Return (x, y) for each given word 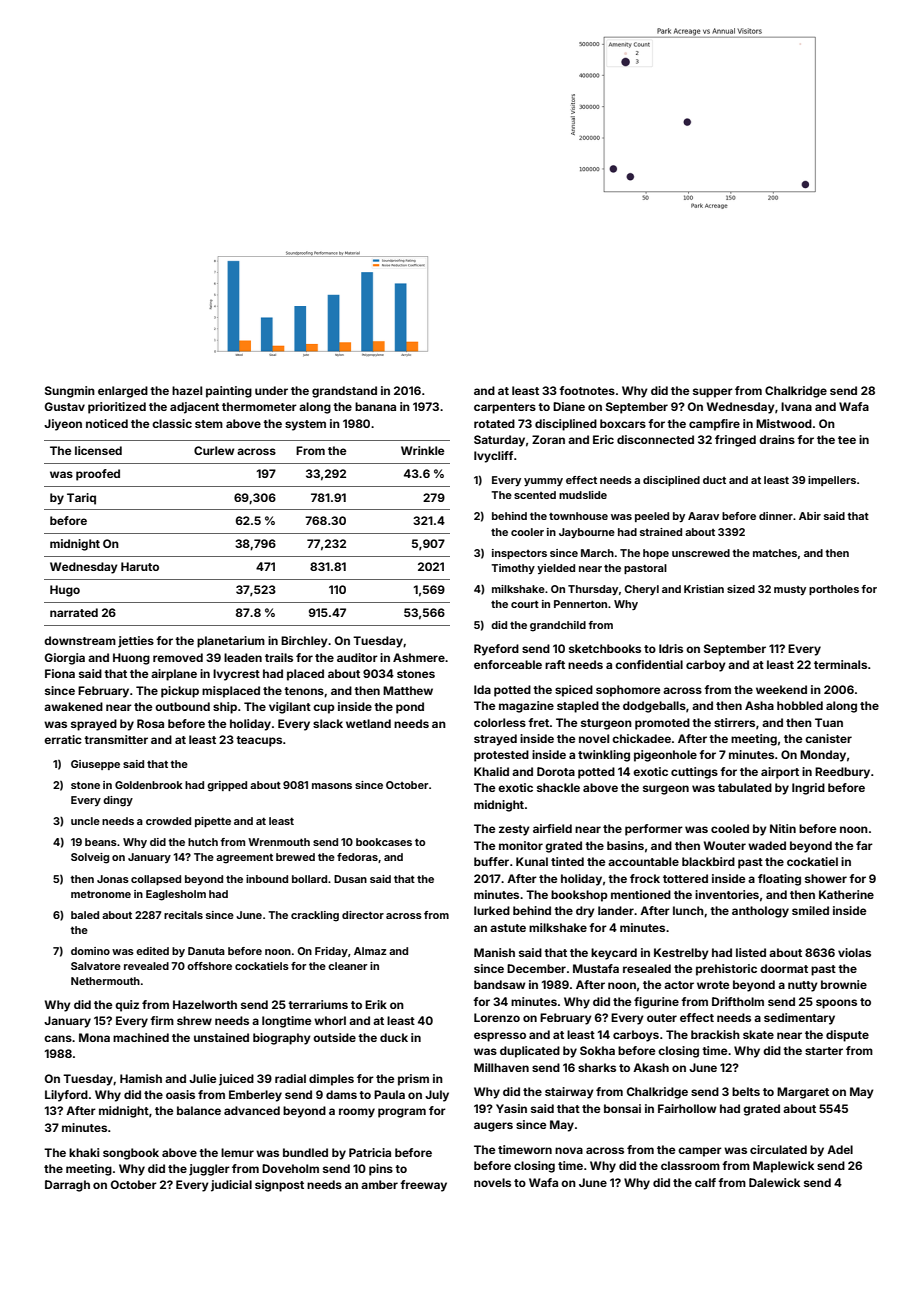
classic (172, 423)
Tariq (81, 499)
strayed (495, 740)
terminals (840, 664)
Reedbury (842, 773)
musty (790, 590)
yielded (556, 569)
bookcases (384, 842)
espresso (500, 1037)
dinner (776, 516)
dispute (847, 1036)
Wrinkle (422, 450)
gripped (227, 786)
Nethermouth (105, 981)
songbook (131, 1154)
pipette (213, 822)
